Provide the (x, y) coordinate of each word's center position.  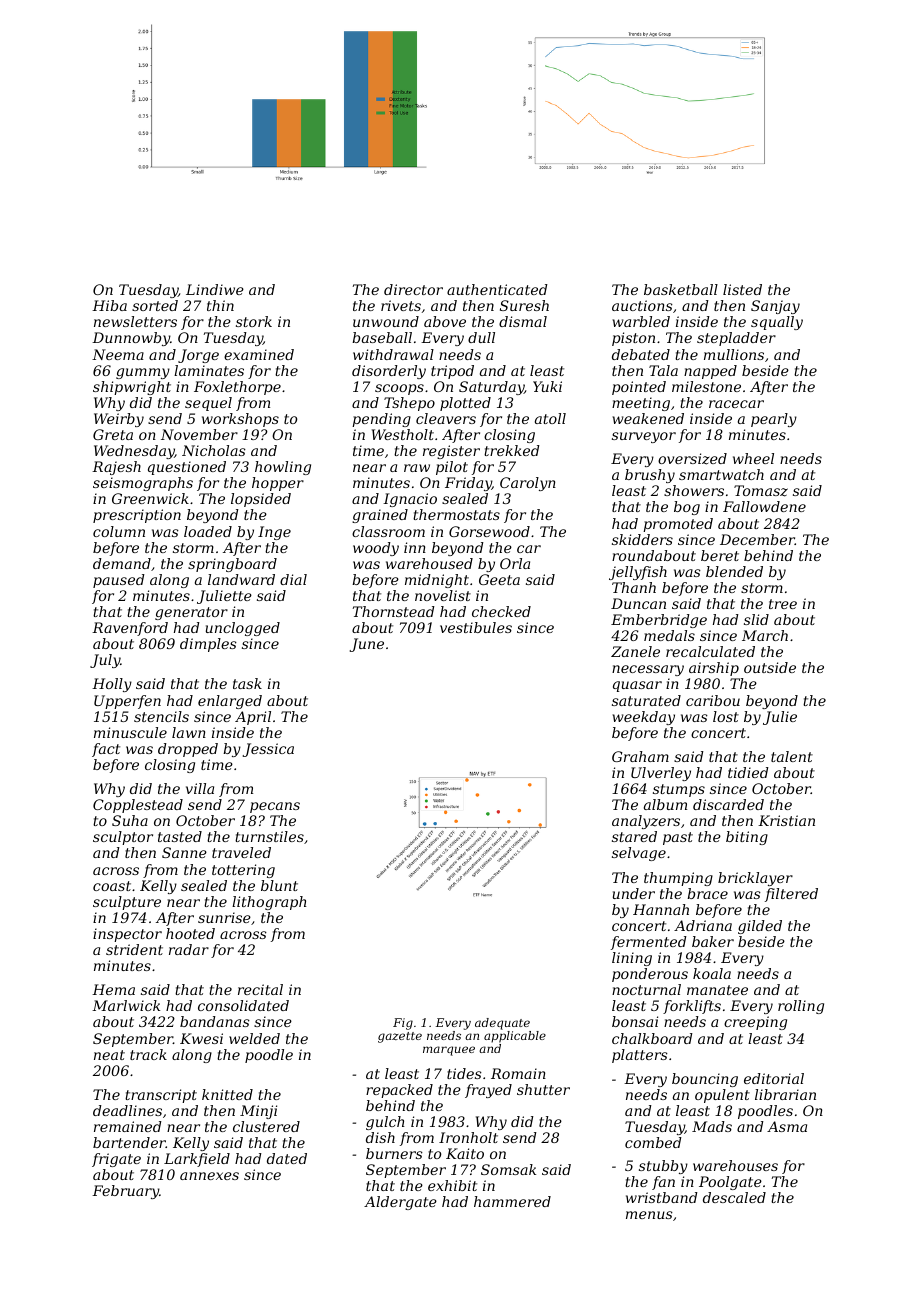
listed (742, 289)
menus (649, 1215)
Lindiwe (215, 289)
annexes (209, 1176)
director (413, 289)
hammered (512, 1201)
